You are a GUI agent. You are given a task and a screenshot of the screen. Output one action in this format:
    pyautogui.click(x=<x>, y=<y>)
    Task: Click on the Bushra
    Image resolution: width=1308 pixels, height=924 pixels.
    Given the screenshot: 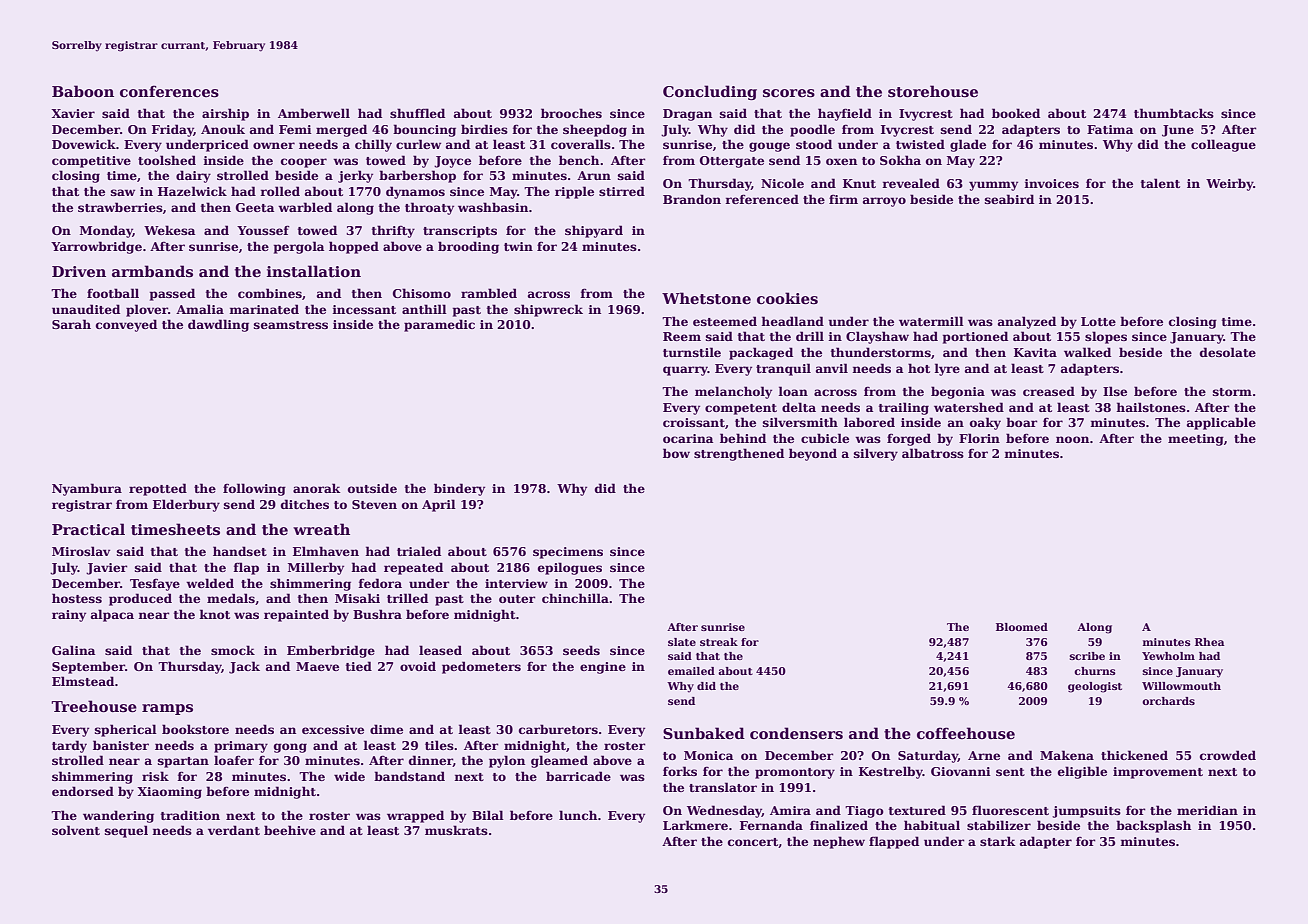 What is the action you would take?
    pyautogui.click(x=377, y=614)
